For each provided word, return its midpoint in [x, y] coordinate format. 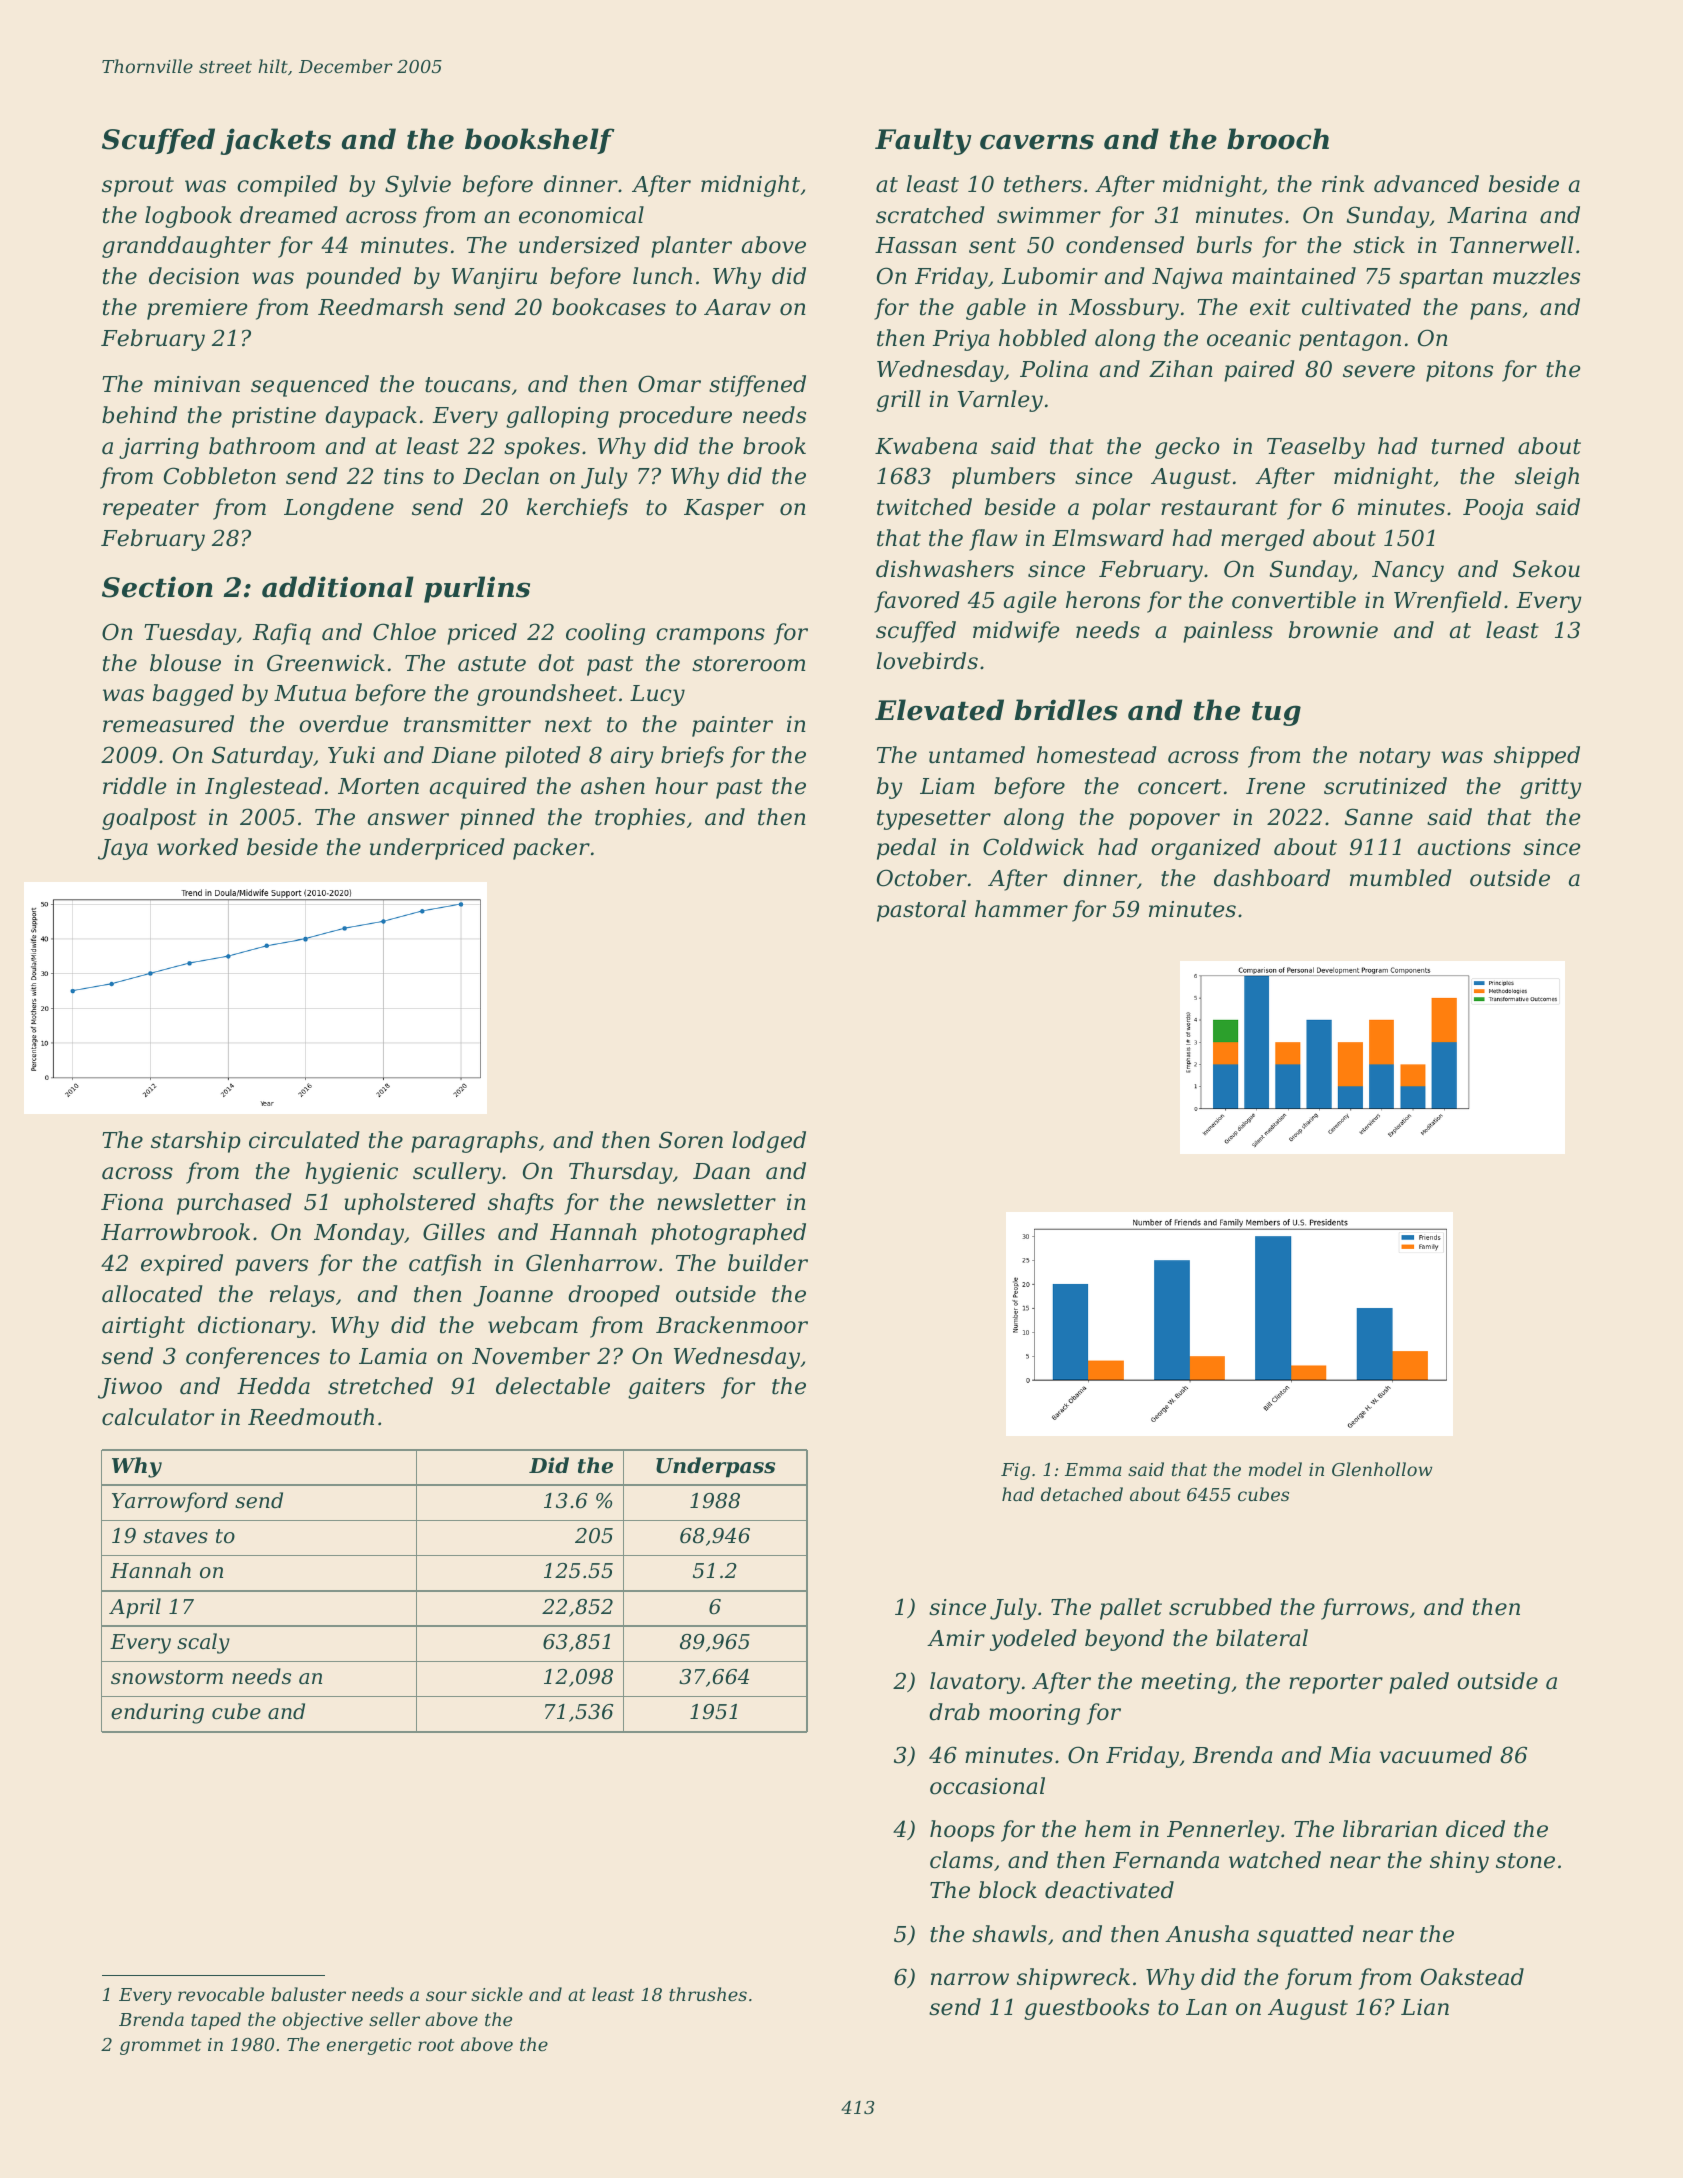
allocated [152, 1294]
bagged [193, 695]
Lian [1425, 2007]
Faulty [923, 141]
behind [139, 415]
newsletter [716, 1202]
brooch [1278, 139]
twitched [924, 507]
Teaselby [1316, 448]
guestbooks [1086, 2009]
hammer [1021, 909]
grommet [160, 2047]
